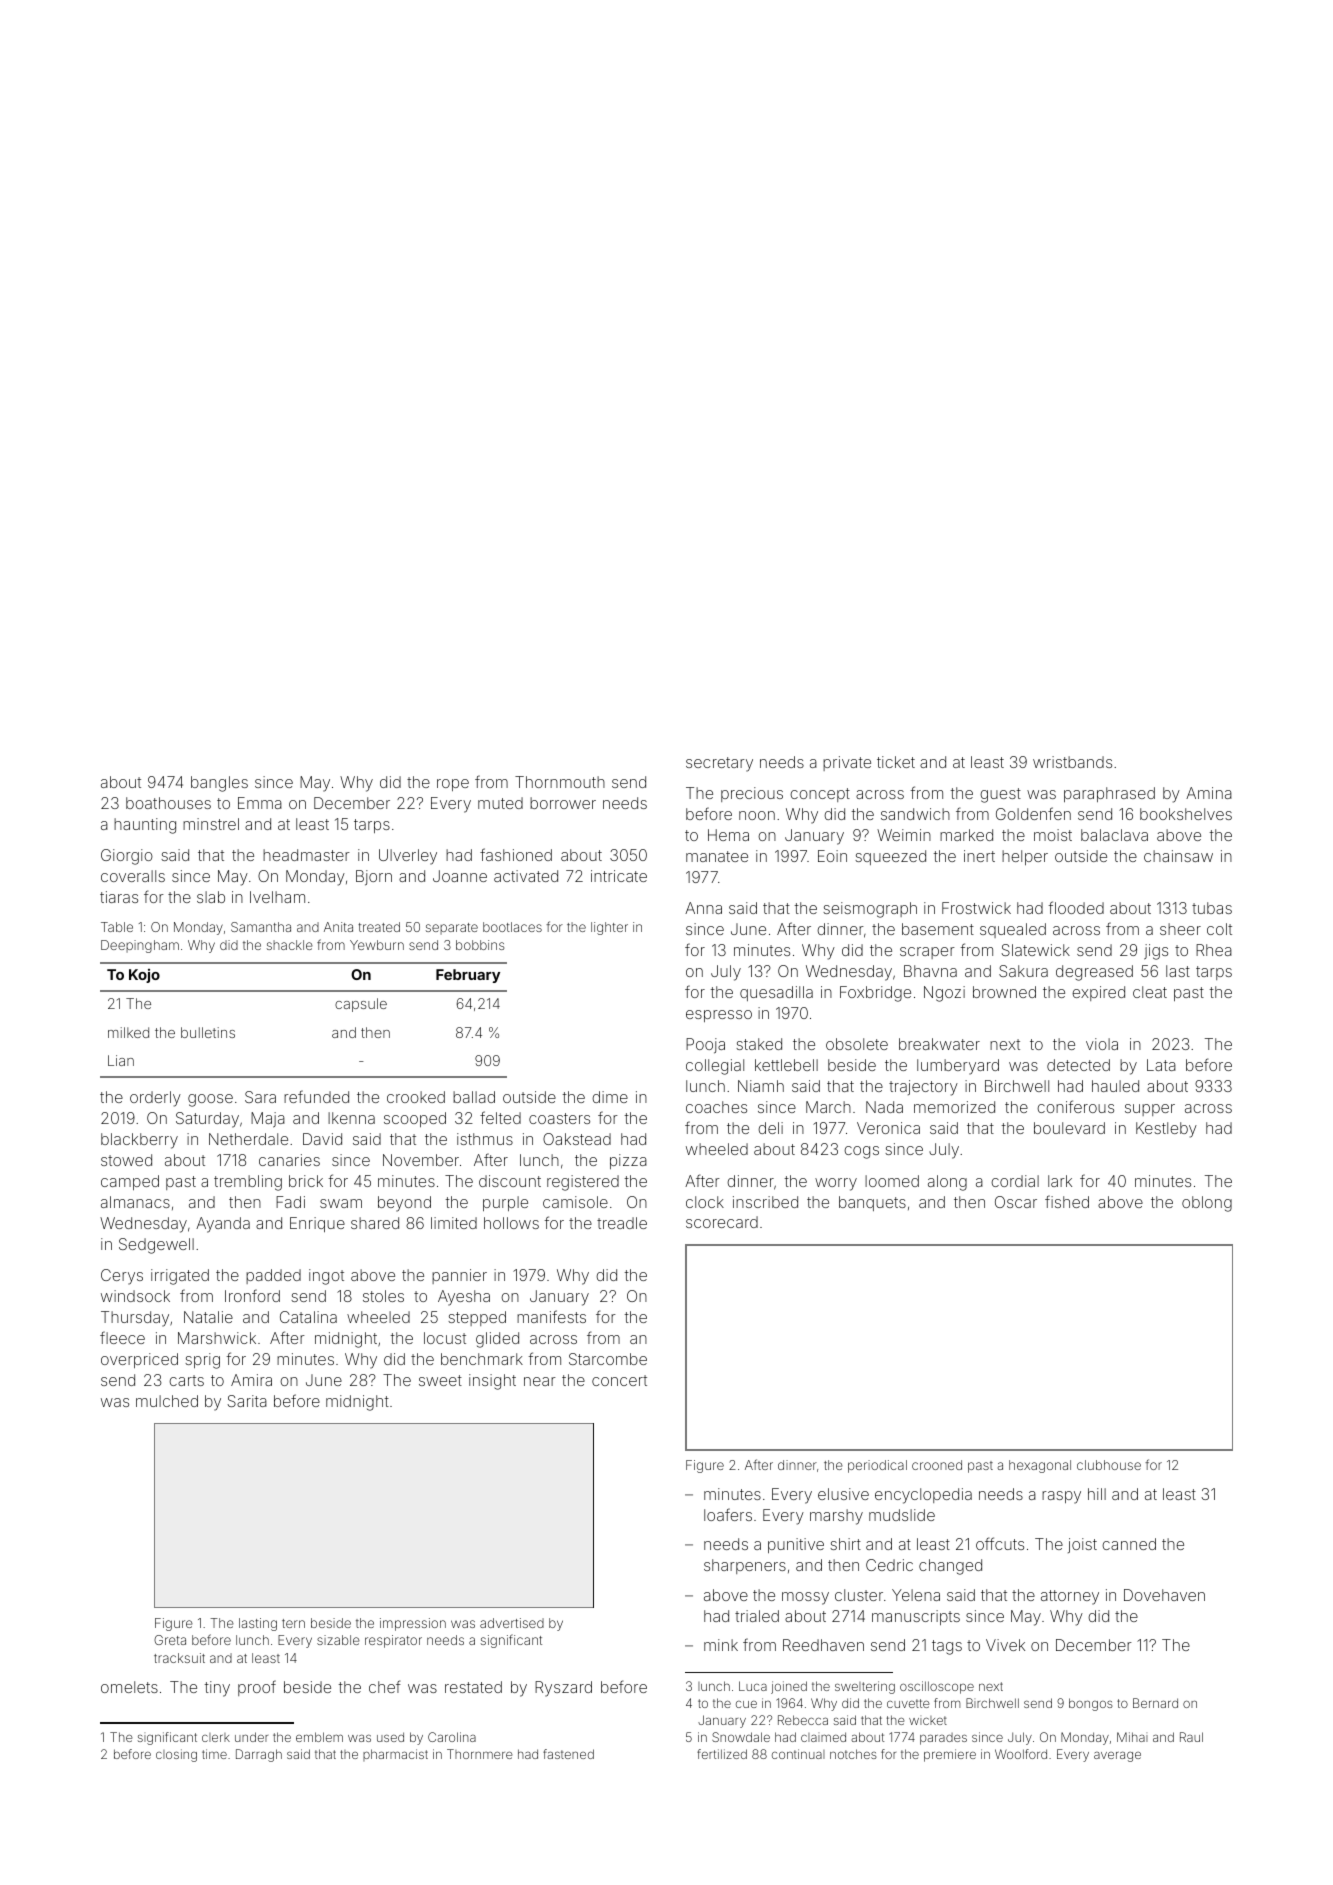 This image has height=1885, width=1333. What do you see at coordinates (1076, 907) in the image?
I see `flooded` at bounding box center [1076, 907].
